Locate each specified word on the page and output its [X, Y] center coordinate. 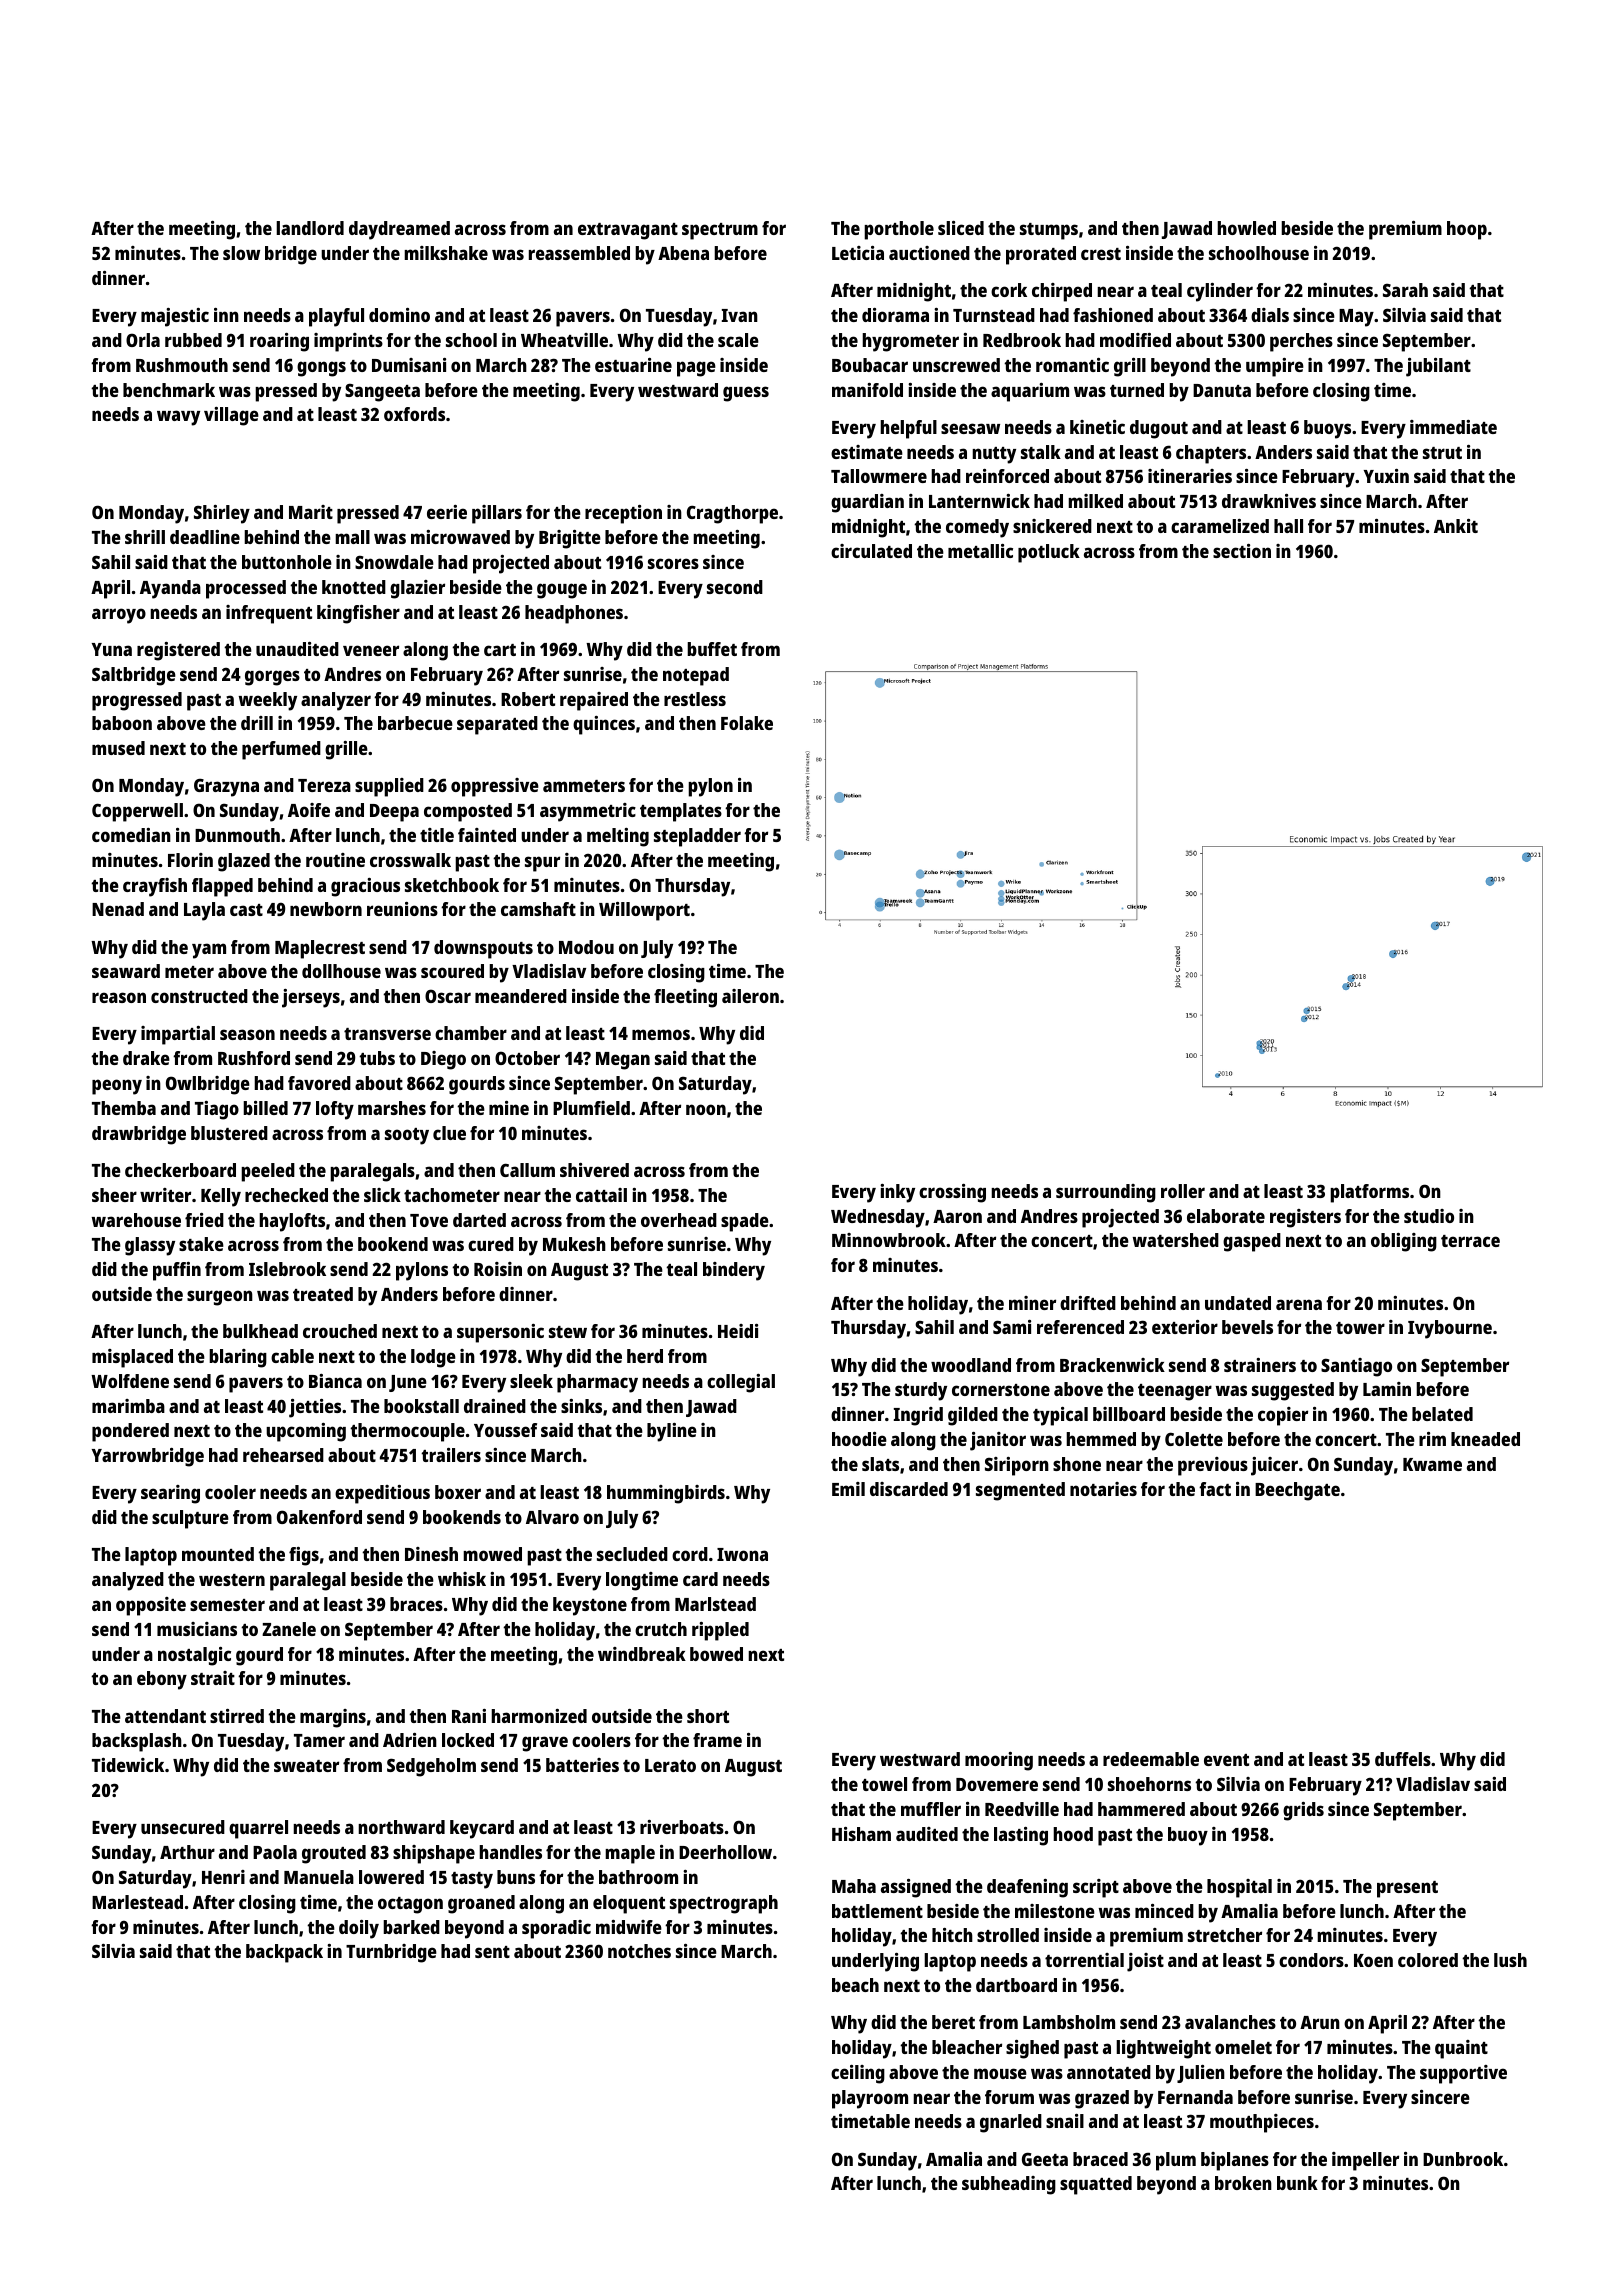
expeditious [382, 1494]
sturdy [921, 1391]
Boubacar [870, 365]
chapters [1211, 454]
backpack [284, 1953]
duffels [1403, 1759]
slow [241, 253]
